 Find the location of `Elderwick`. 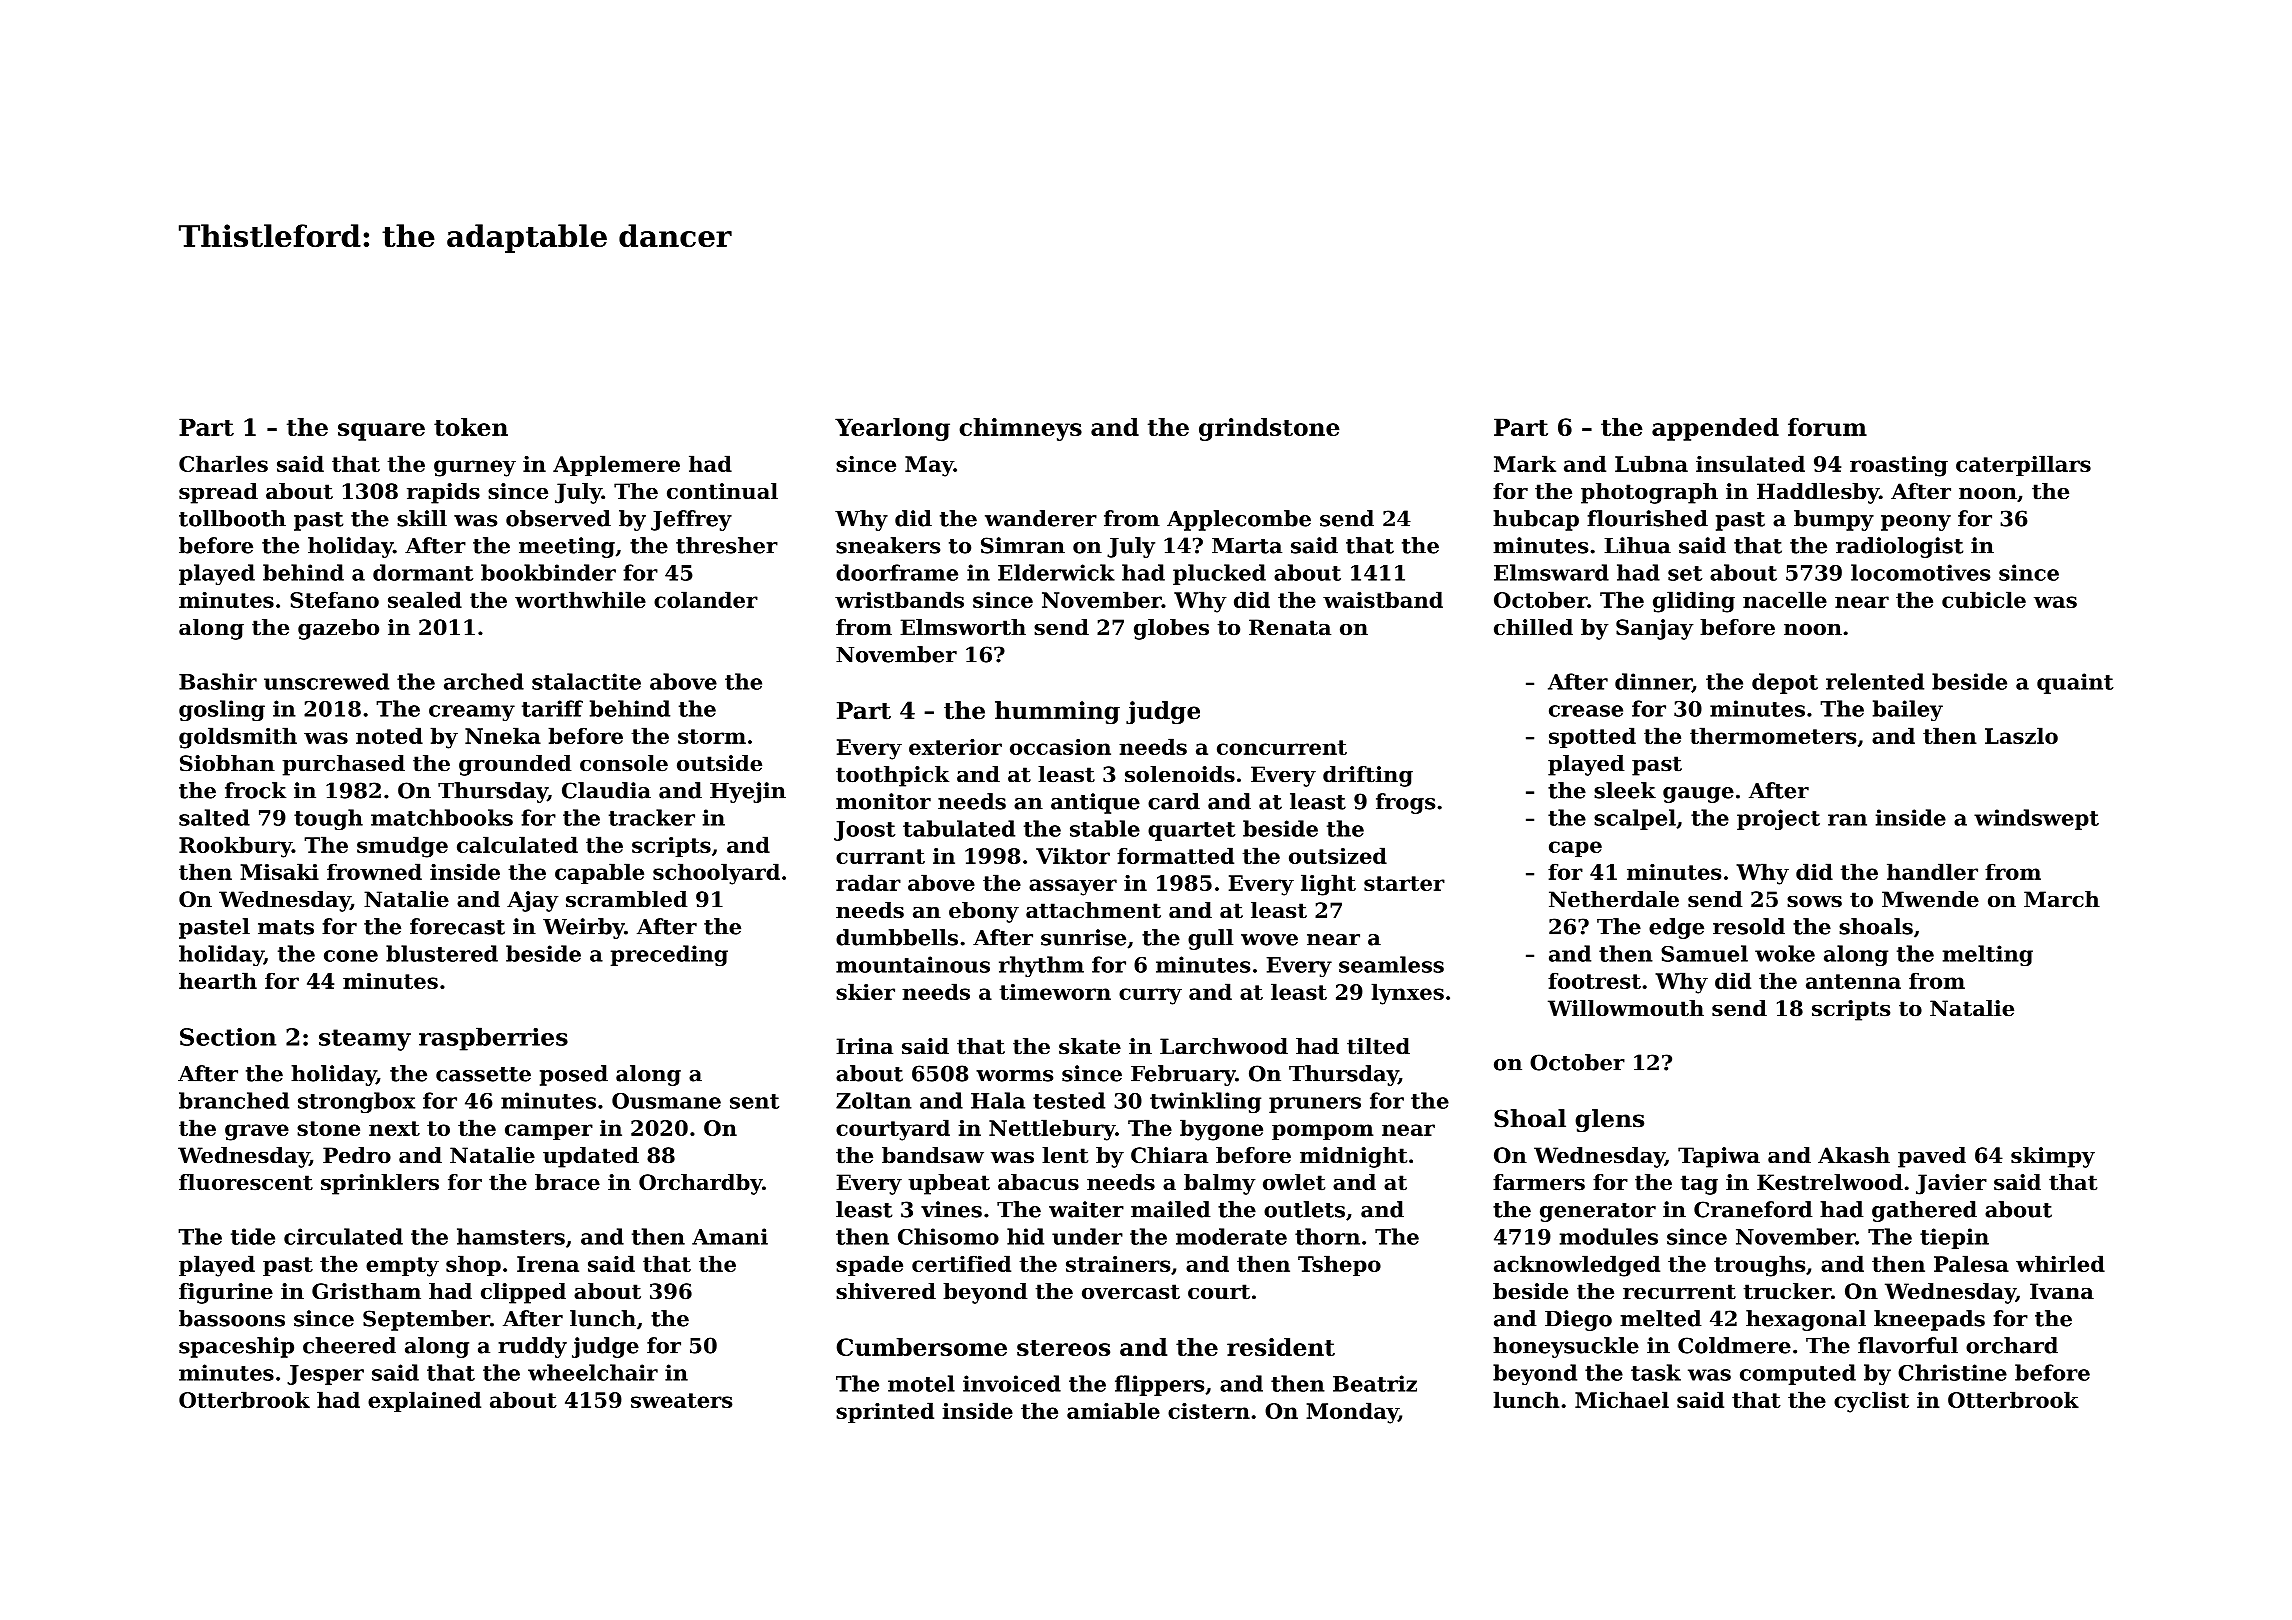

Elderwick is located at coordinates (1056, 572).
